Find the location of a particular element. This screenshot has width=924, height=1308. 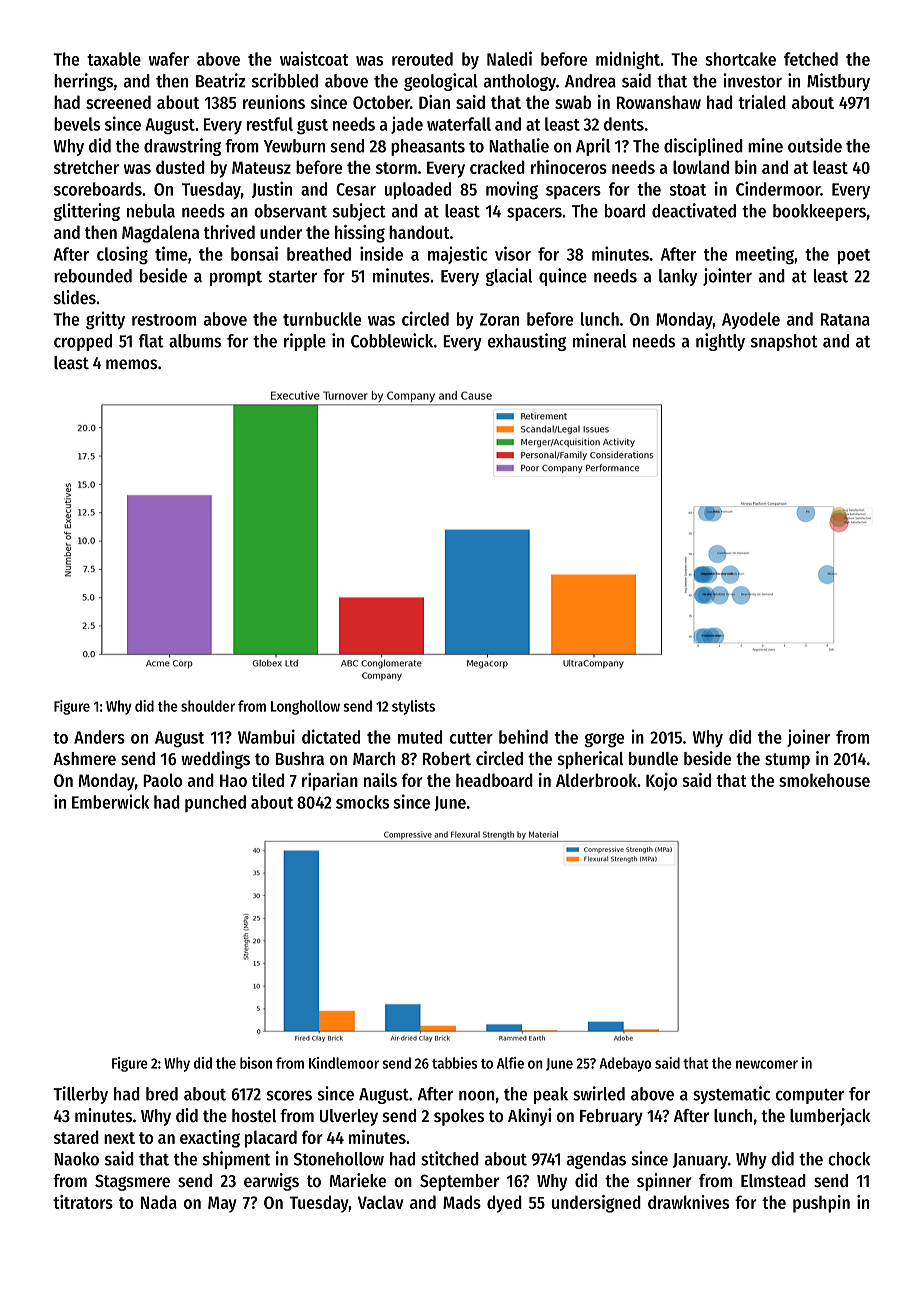

fetched is located at coordinates (811, 59).
